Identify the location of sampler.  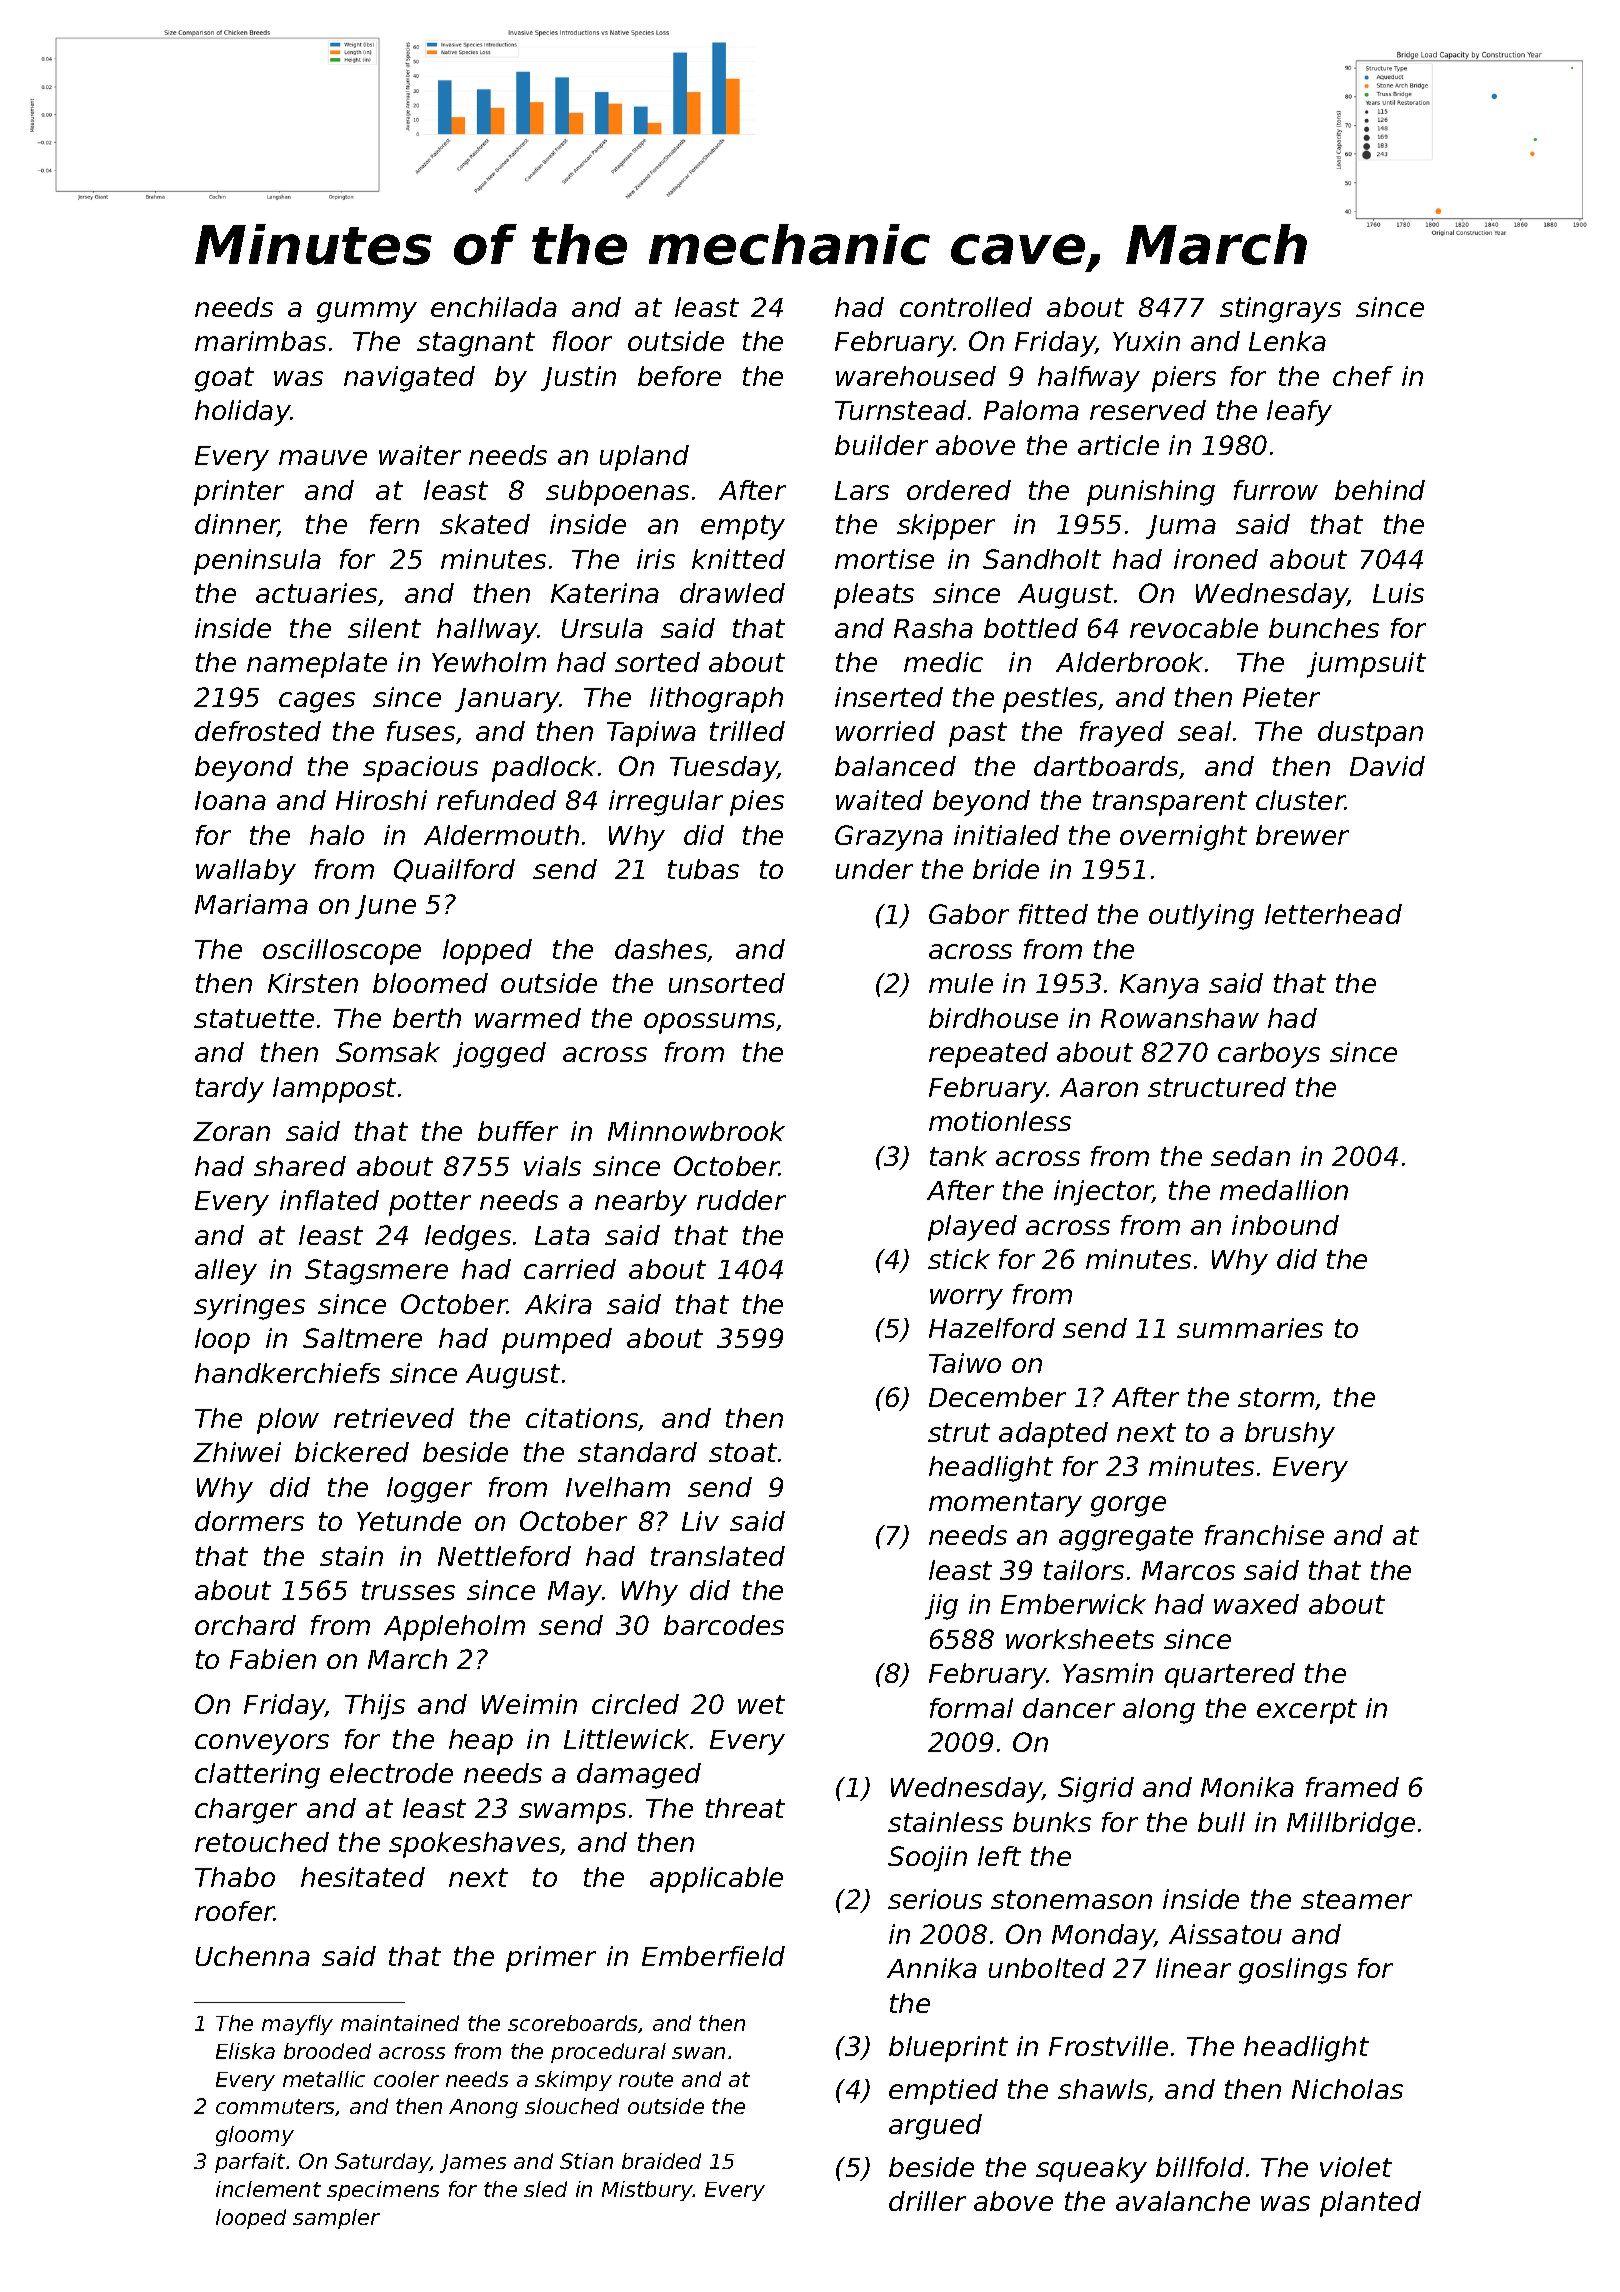
(336, 2219).
